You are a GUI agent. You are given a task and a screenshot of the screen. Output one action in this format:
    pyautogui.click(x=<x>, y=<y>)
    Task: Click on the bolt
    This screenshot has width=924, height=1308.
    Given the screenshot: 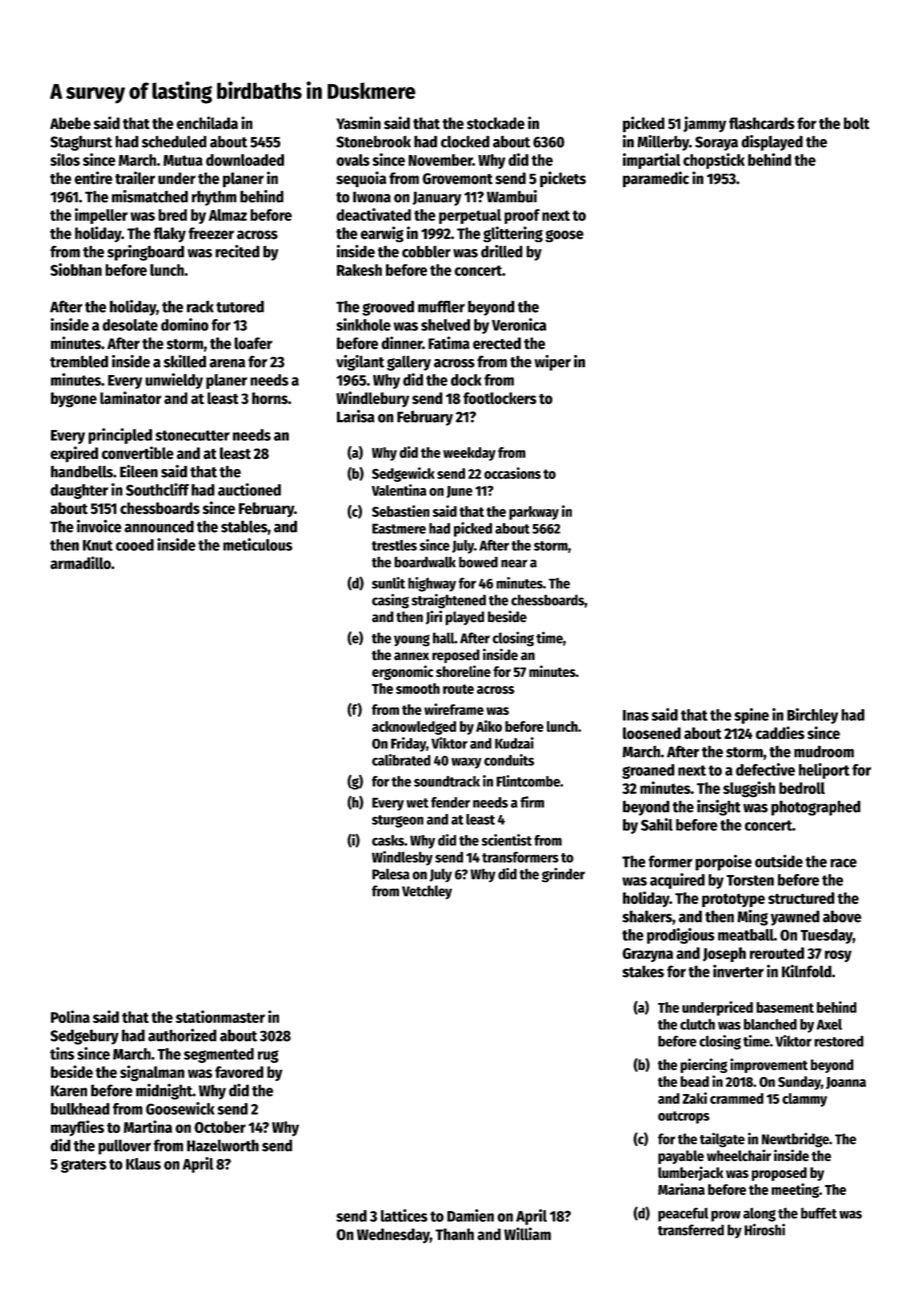 What is the action you would take?
    pyautogui.click(x=857, y=123)
